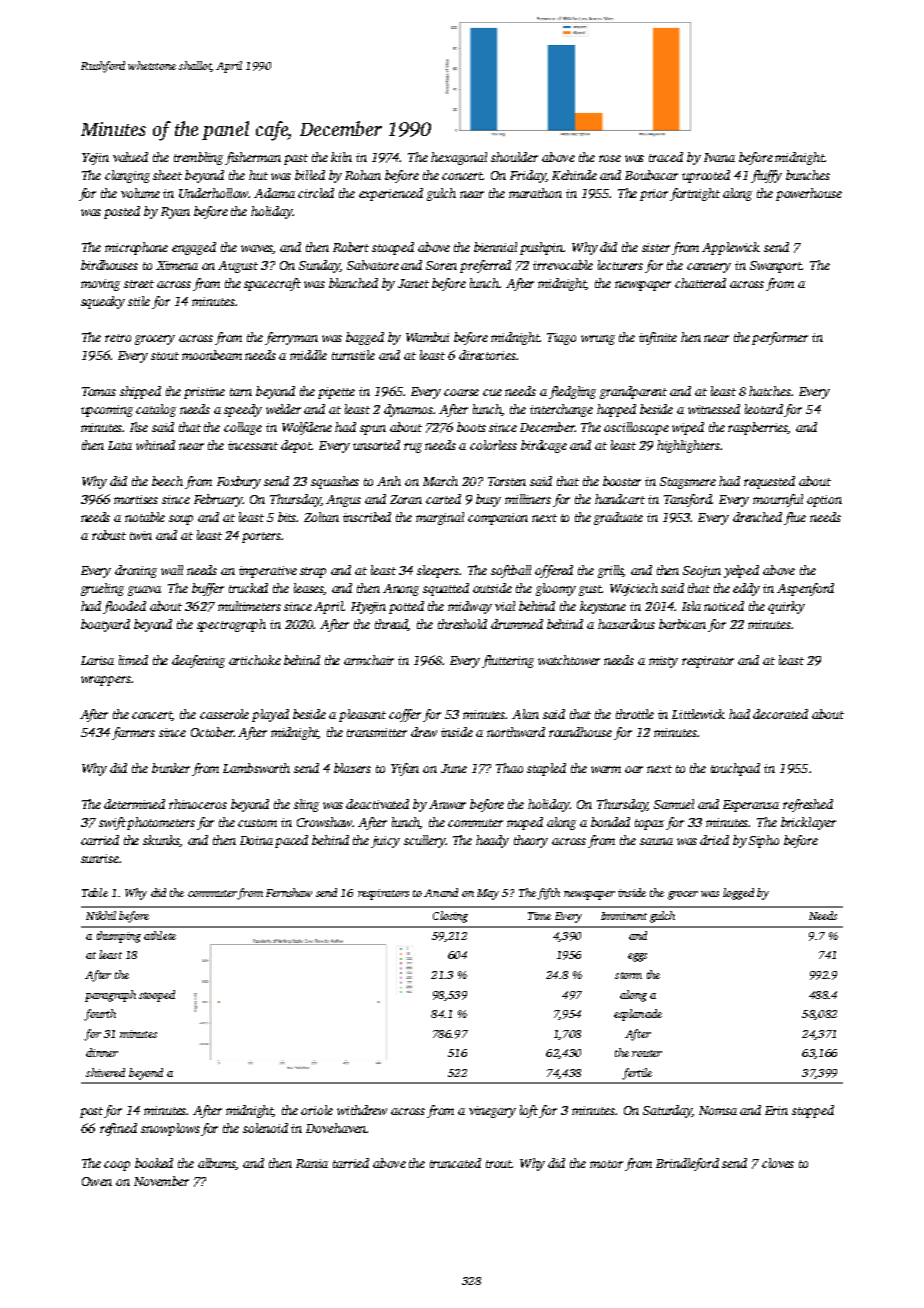 The image size is (924, 1308). I want to click on fortnight, so click(695, 194).
